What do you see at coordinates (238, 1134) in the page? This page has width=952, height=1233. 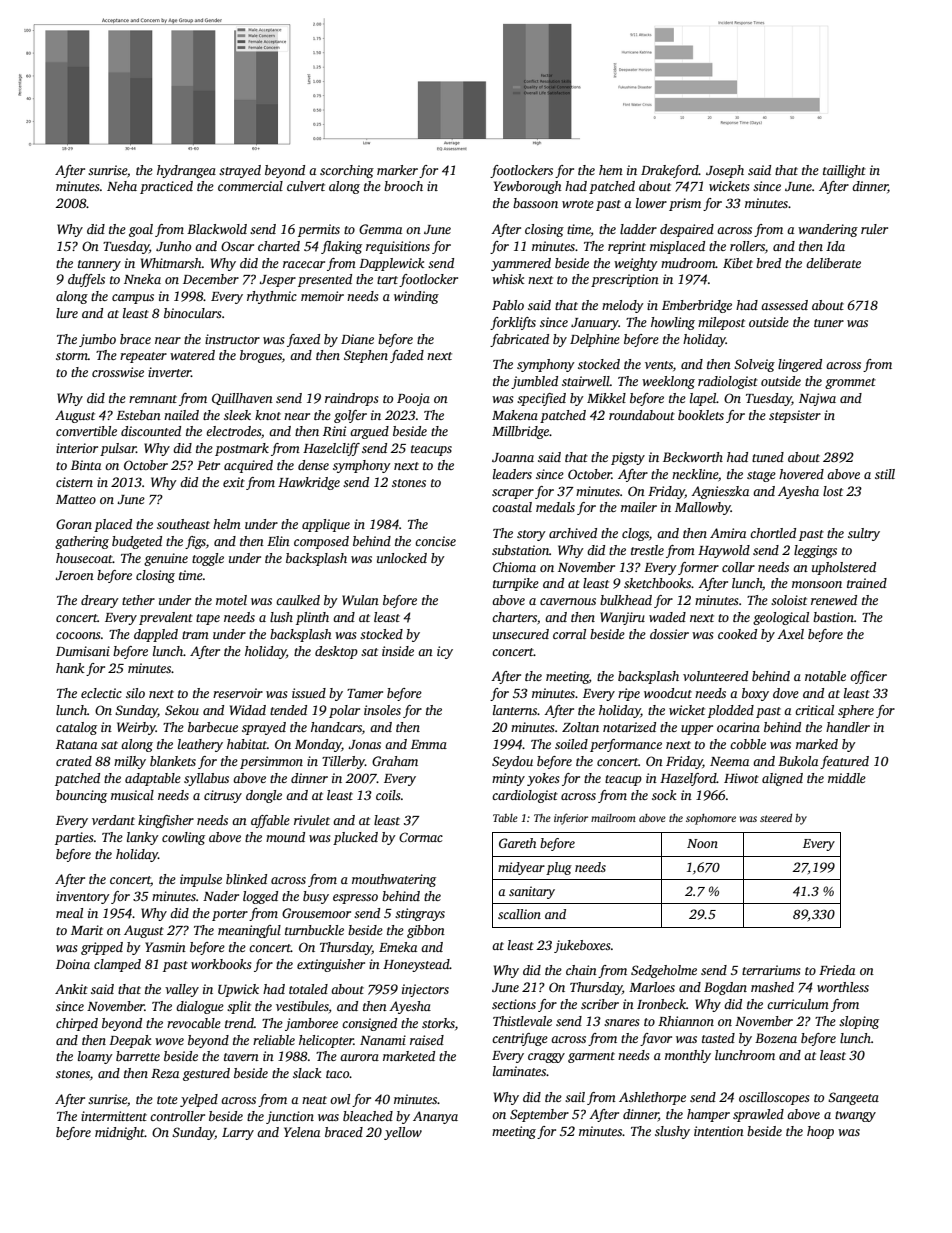 I see `Larry` at bounding box center [238, 1134].
